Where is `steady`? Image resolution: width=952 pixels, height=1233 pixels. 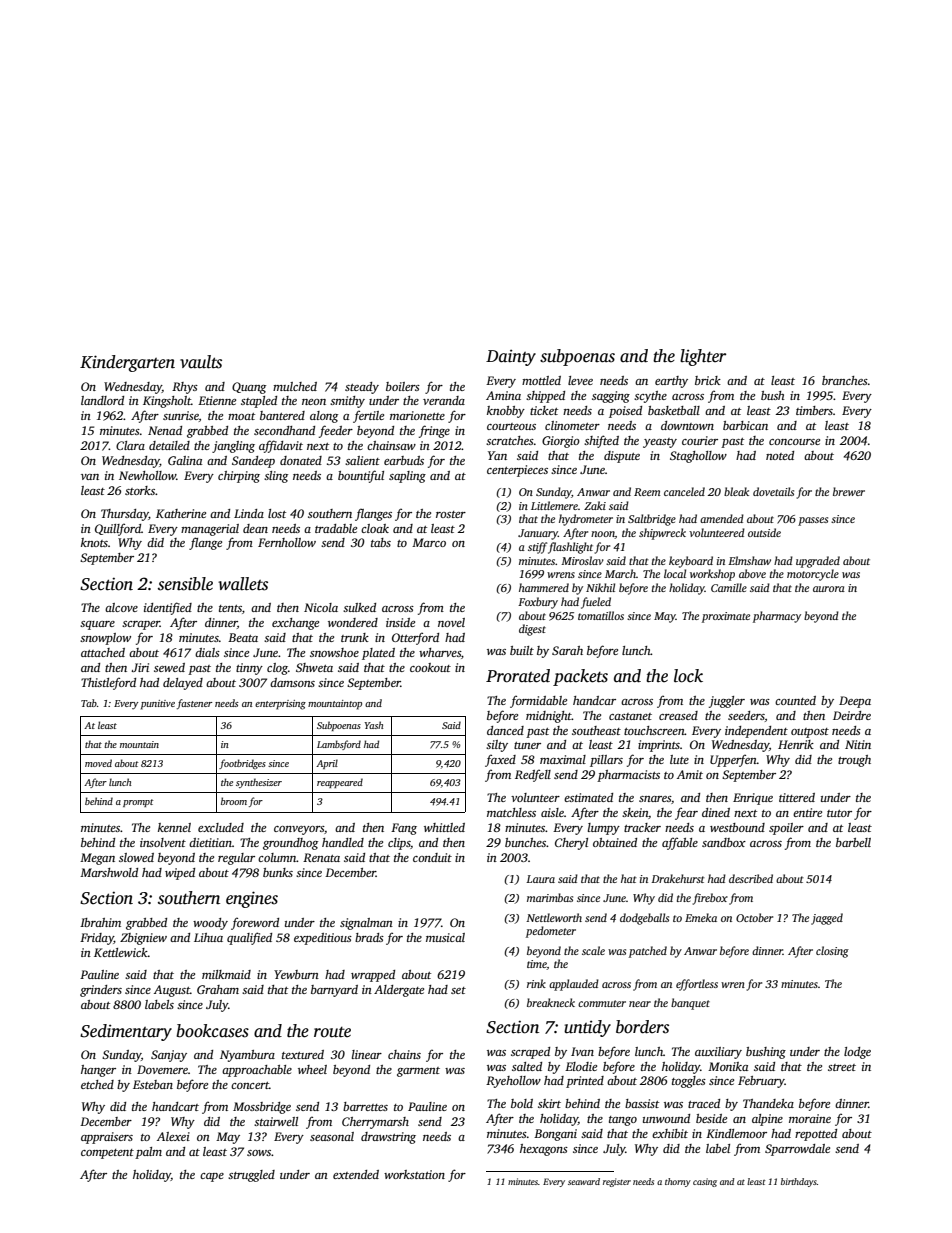
steady is located at coordinates (362, 388).
